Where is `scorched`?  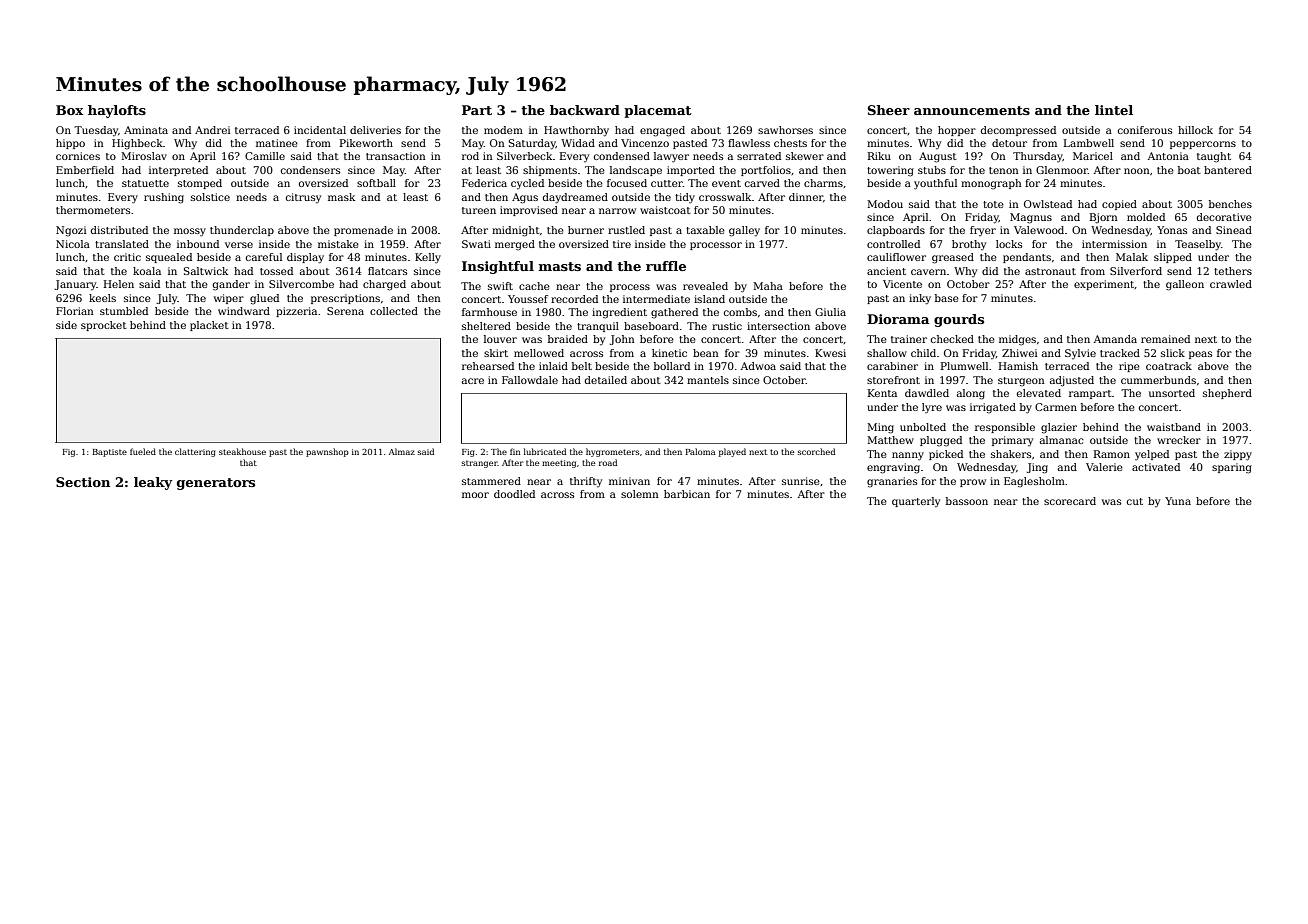
scorched is located at coordinates (816, 451).
